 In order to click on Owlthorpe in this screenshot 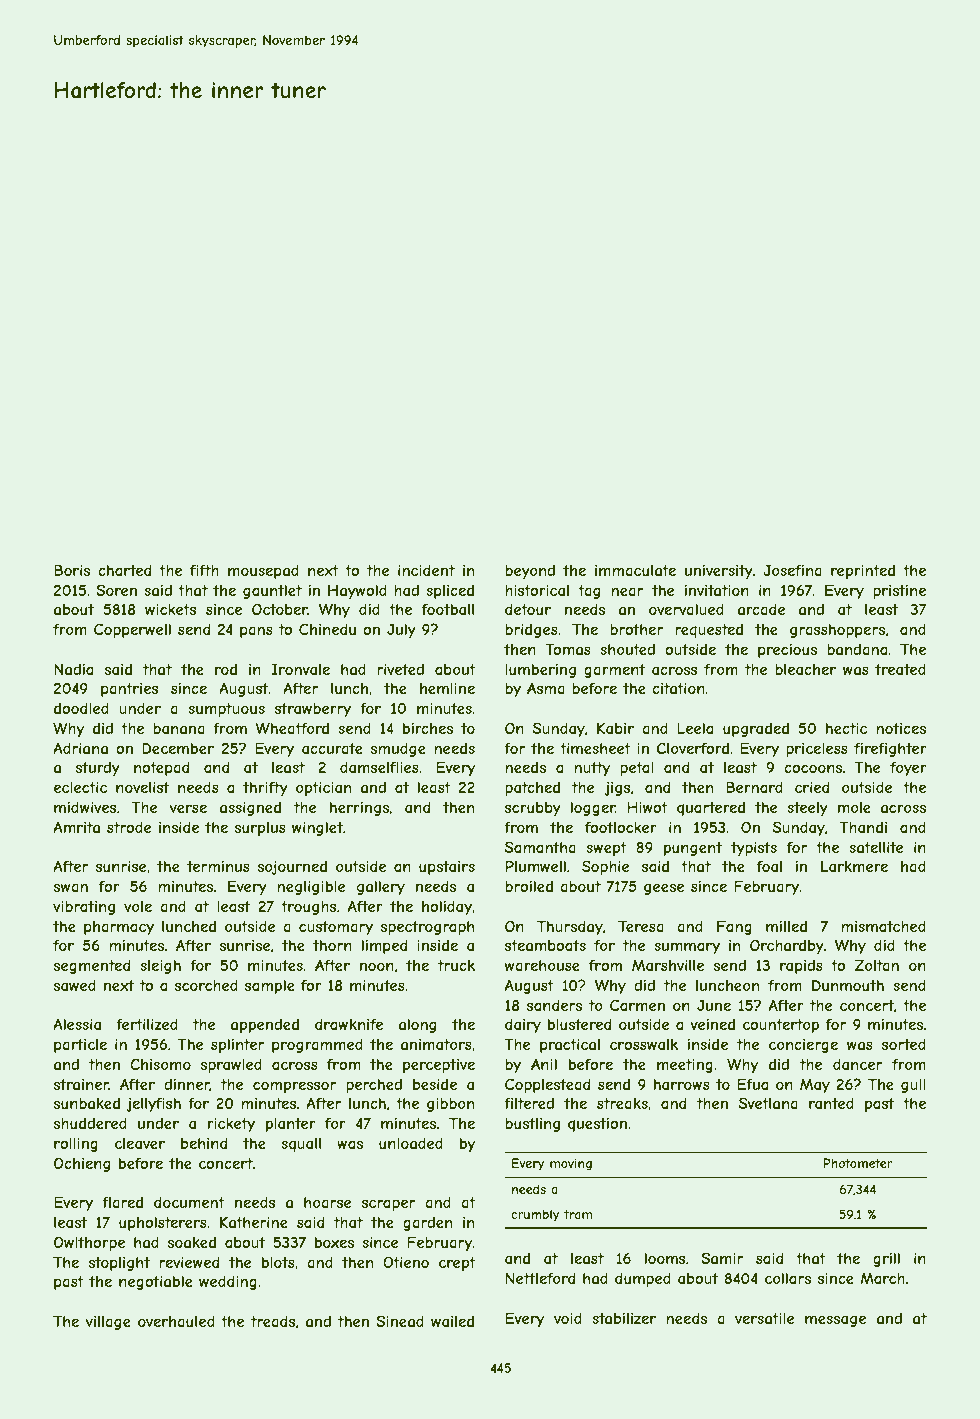, I will do `click(89, 1243)`.
